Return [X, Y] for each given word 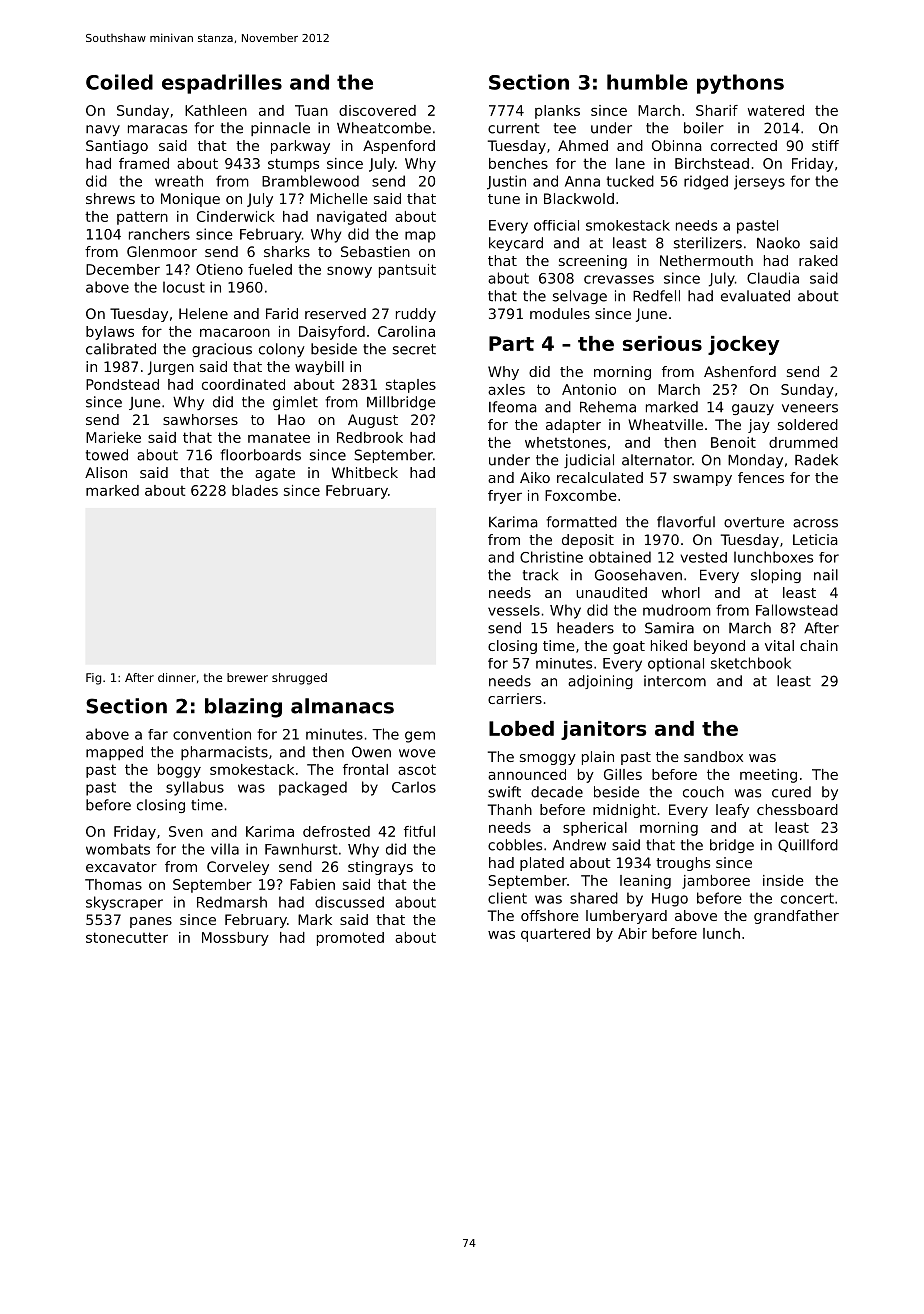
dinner [177, 677]
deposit [588, 541]
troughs [683, 864]
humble [647, 82]
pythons [740, 84]
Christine [551, 557]
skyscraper [124, 903]
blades [255, 490]
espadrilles [222, 84]
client [507, 898]
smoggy [548, 759]
